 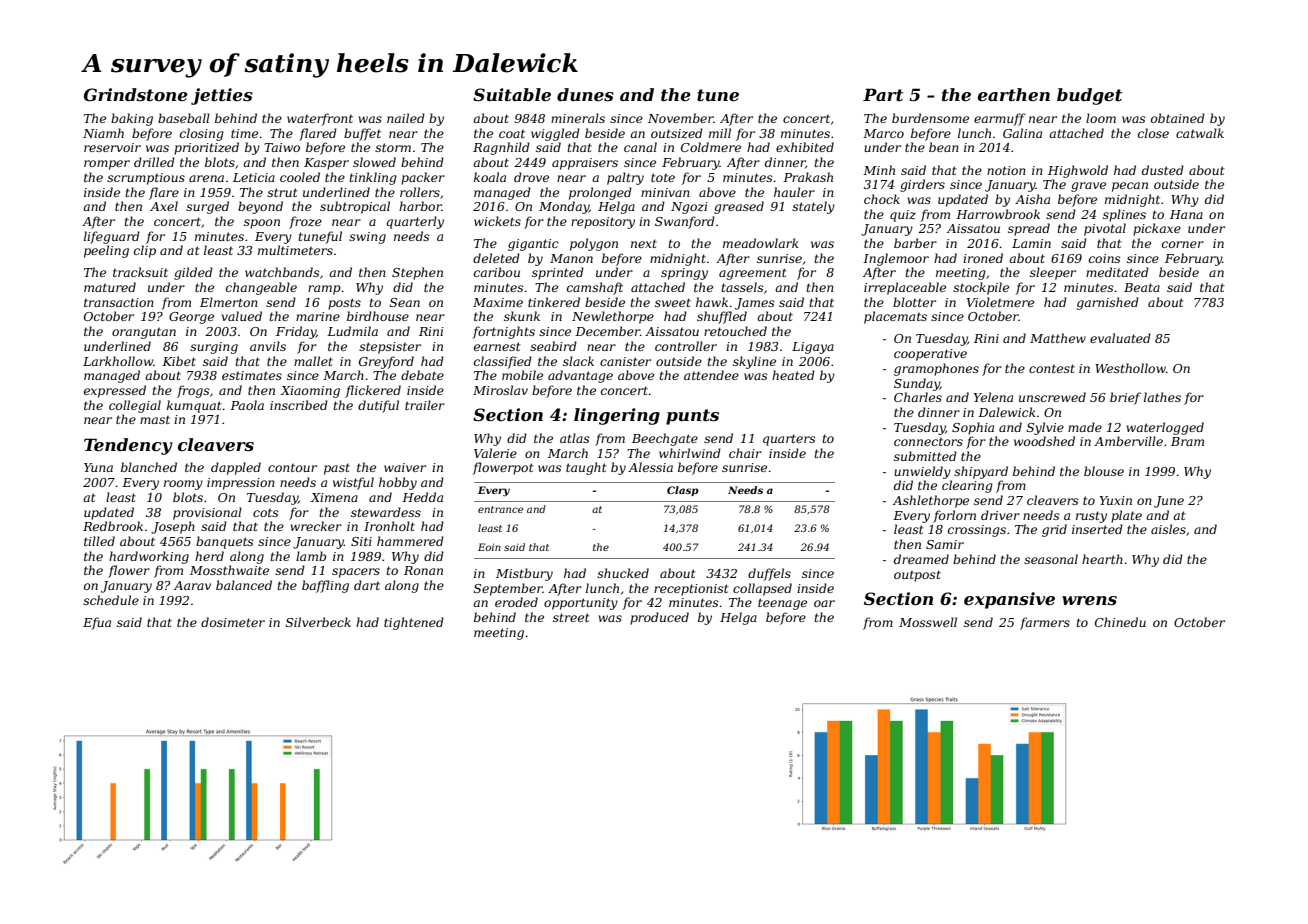 I want to click on Taiwo, so click(x=282, y=147).
